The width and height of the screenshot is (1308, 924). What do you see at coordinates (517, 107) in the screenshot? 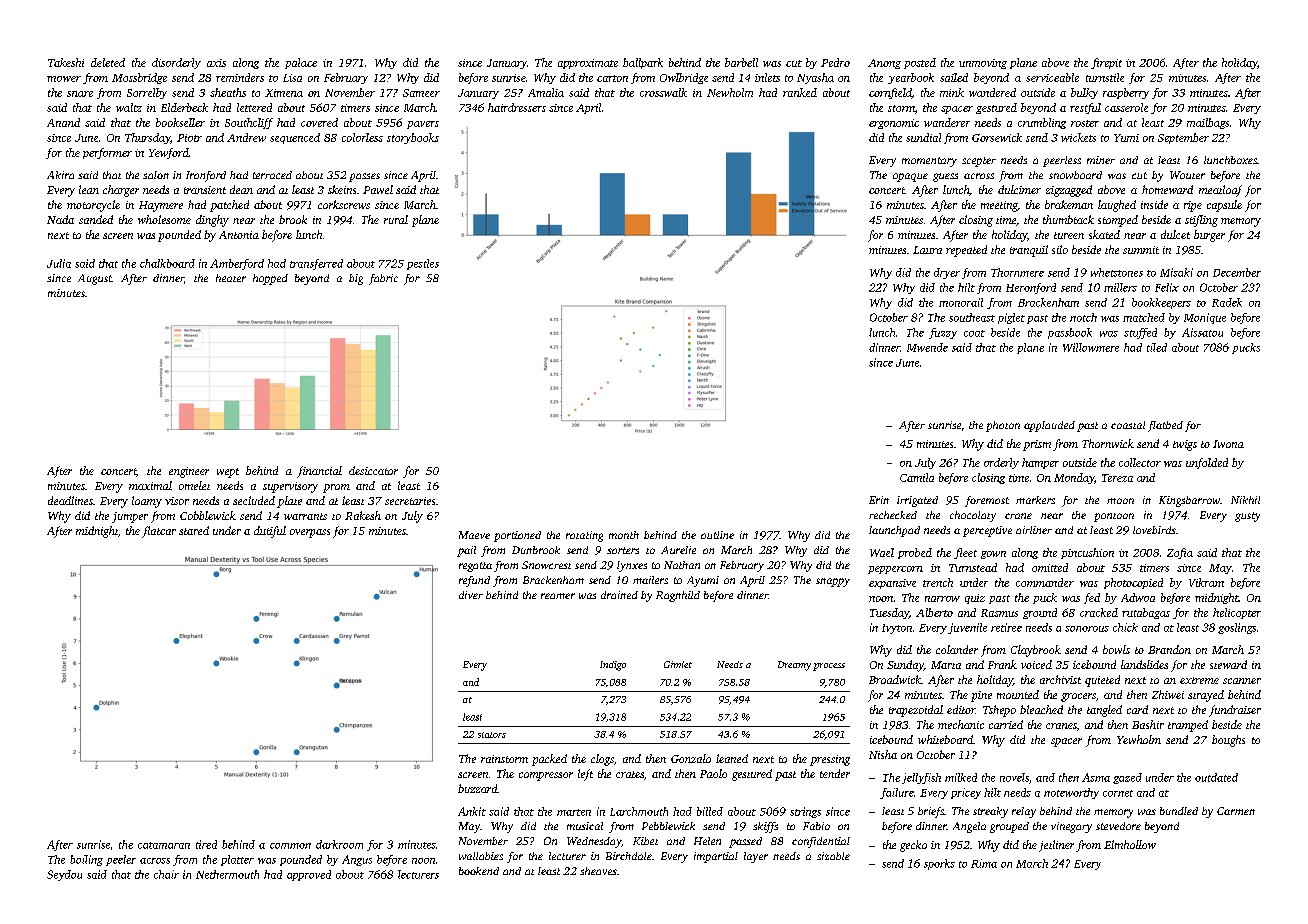
I see `hairdressers` at bounding box center [517, 107].
